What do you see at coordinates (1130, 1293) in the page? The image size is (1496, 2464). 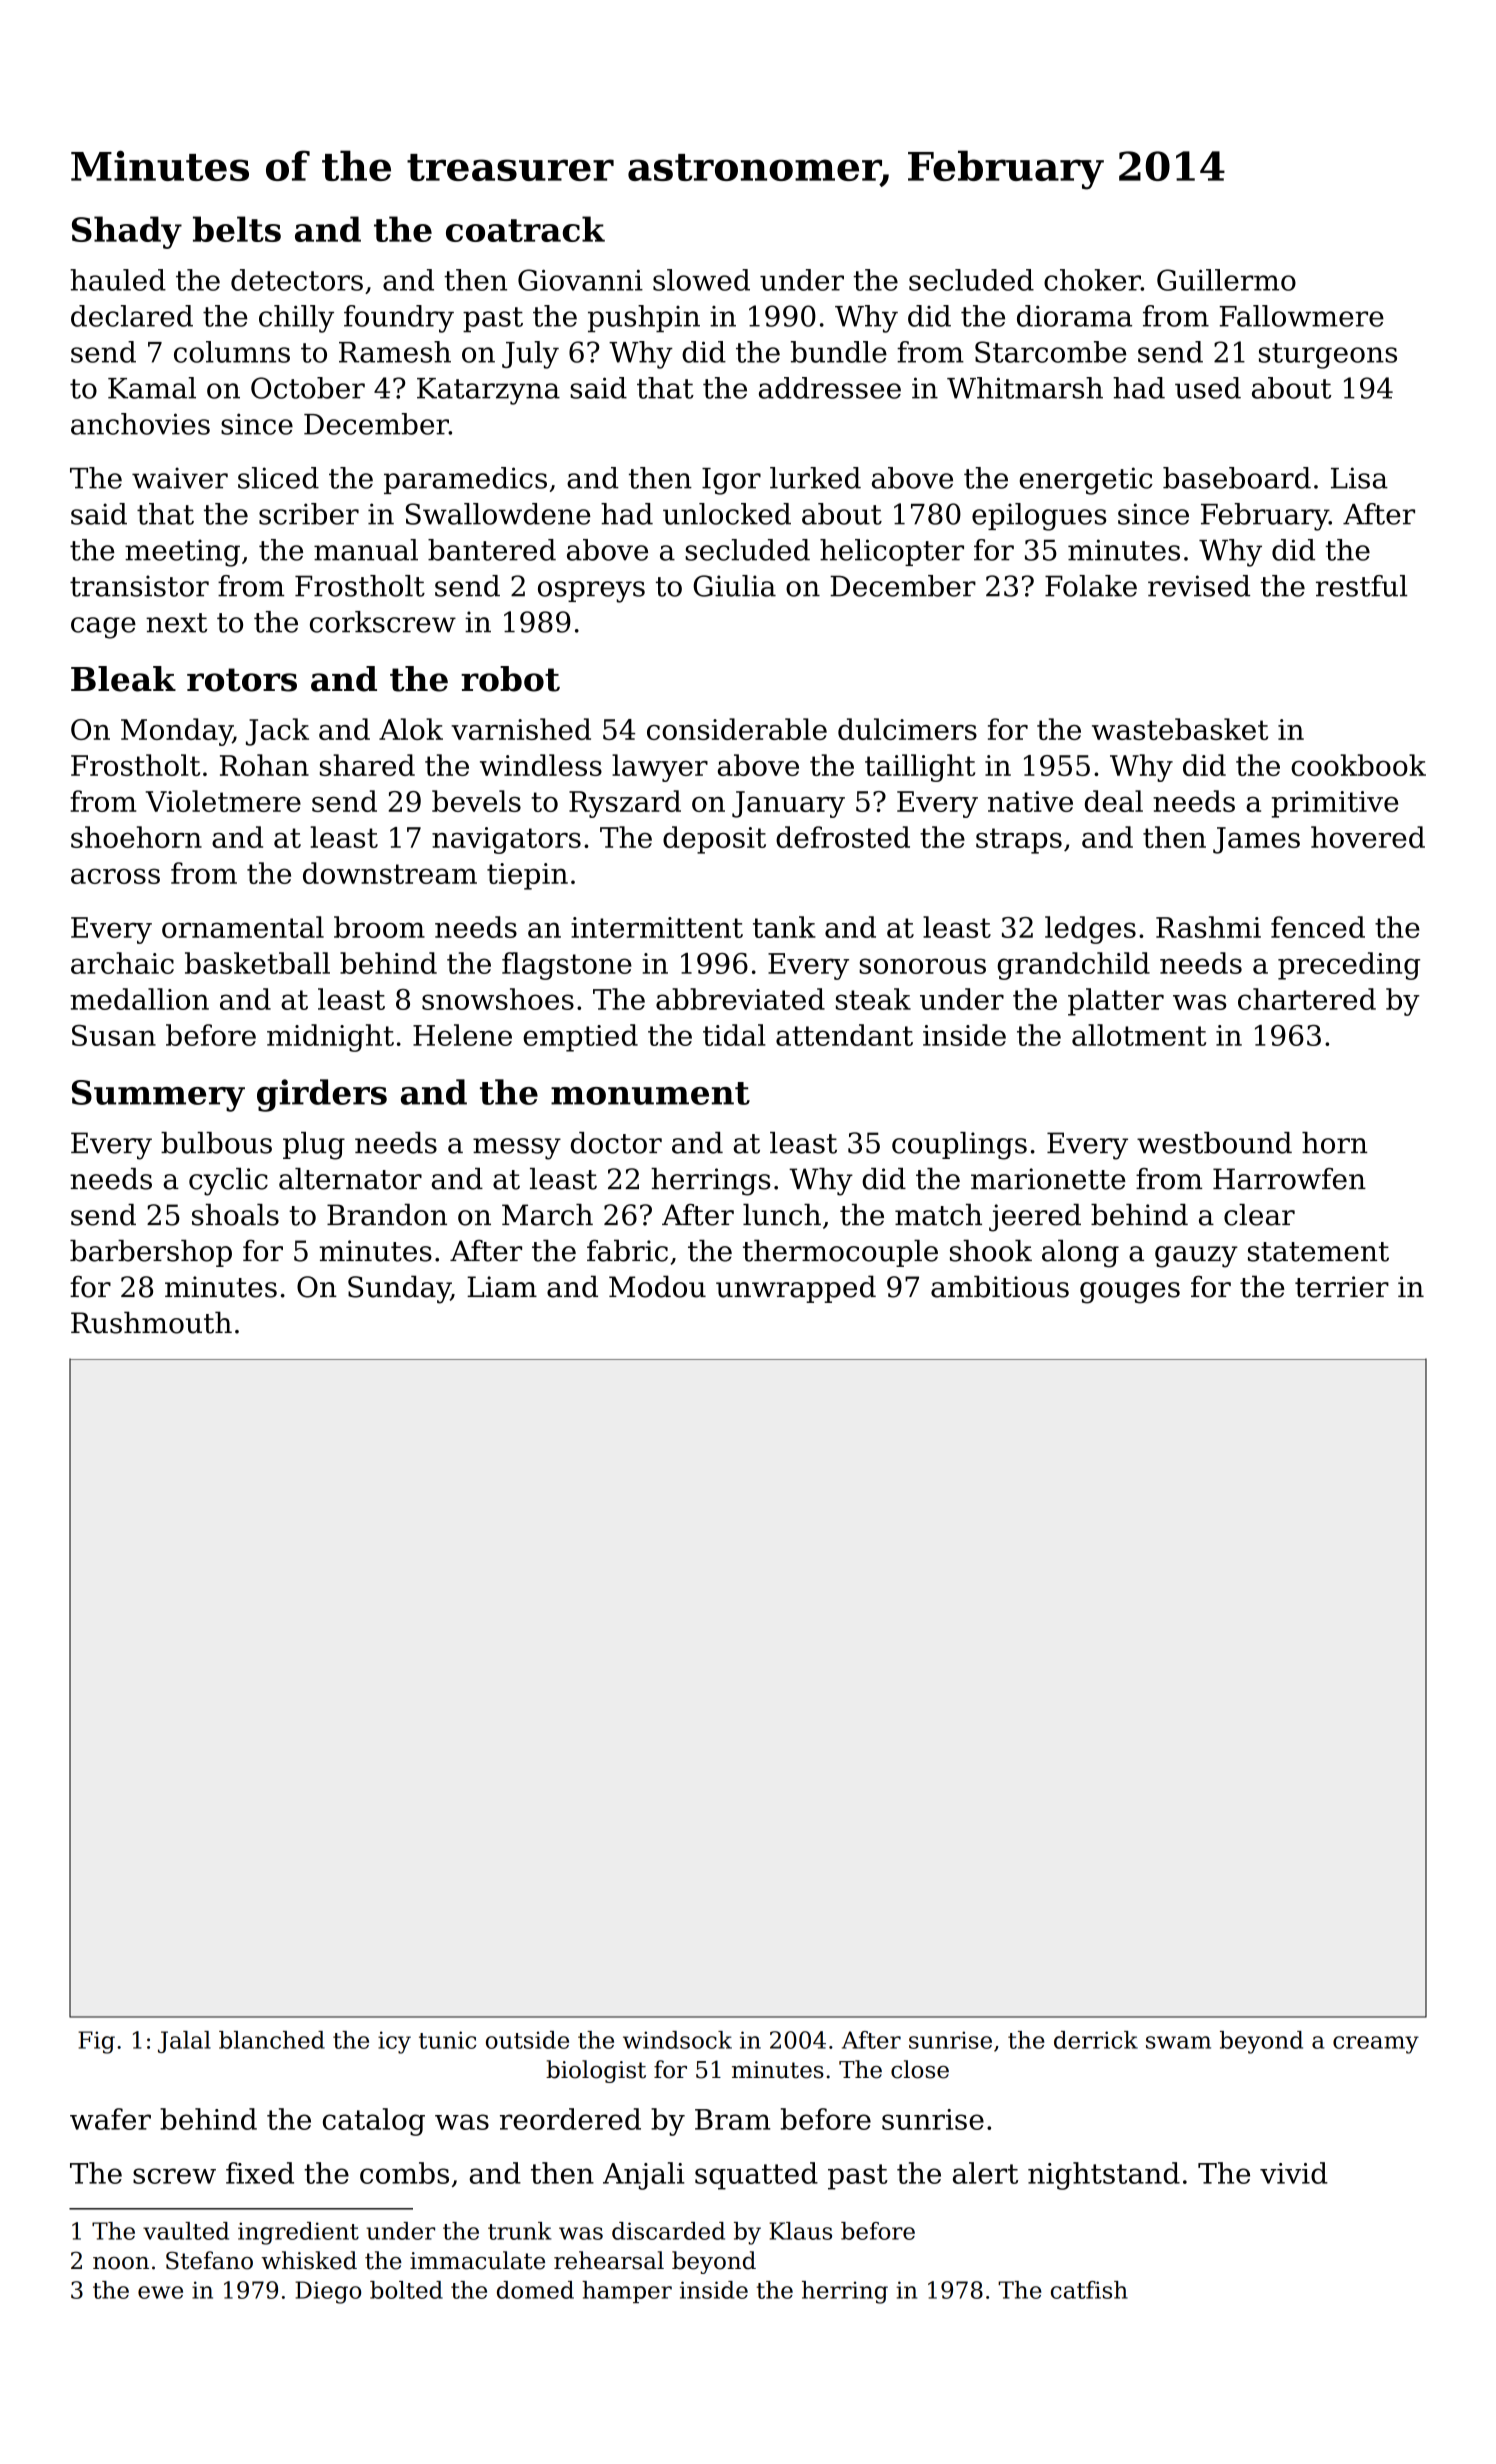 I see `gouges` at bounding box center [1130, 1293].
